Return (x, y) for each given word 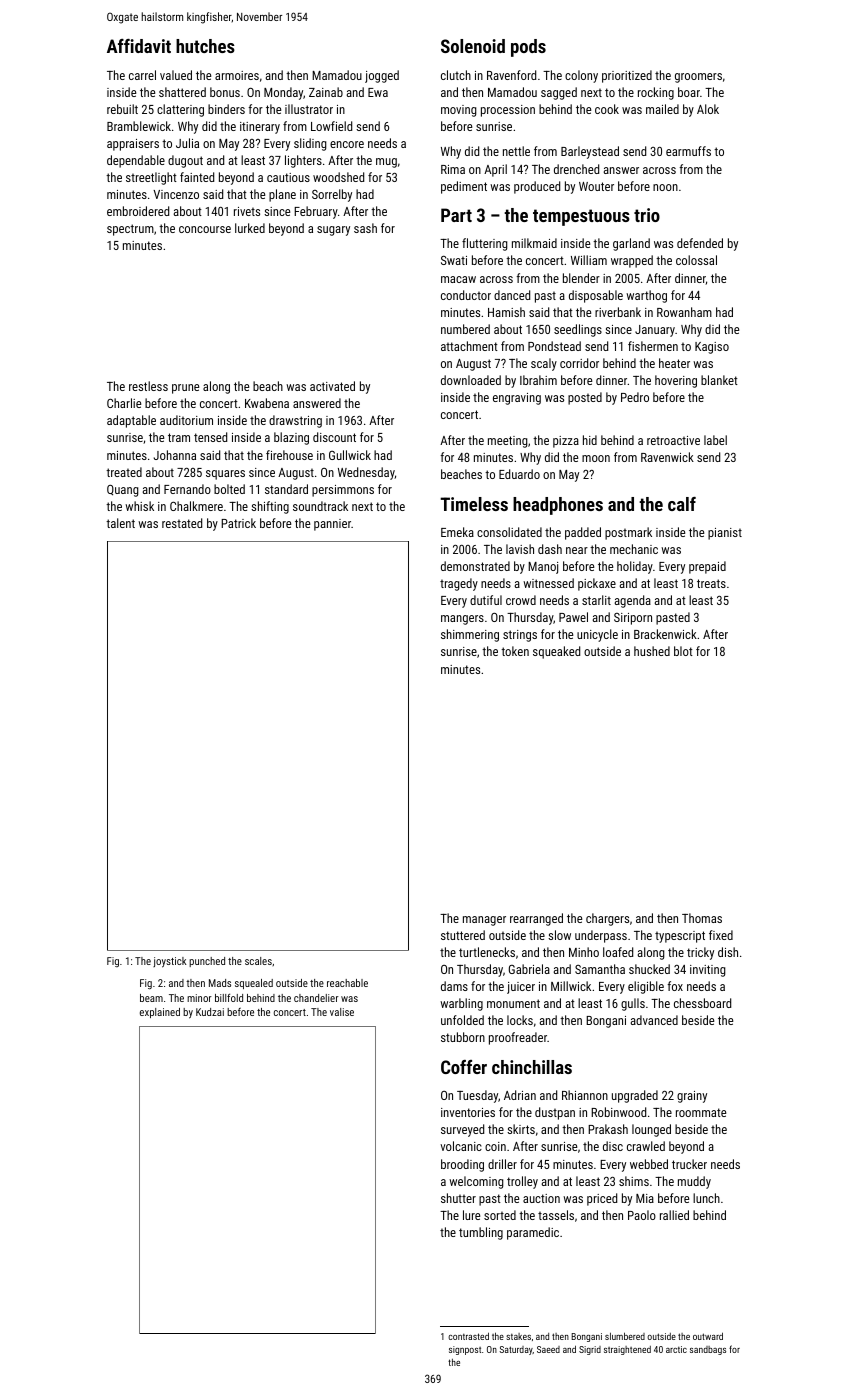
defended (700, 243)
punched (207, 962)
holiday (635, 567)
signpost (465, 1350)
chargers (607, 919)
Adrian (520, 1095)
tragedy (459, 584)
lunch (706, 1198)
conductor (466, 295)
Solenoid (473, 46)
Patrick (238, 523)
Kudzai (210, 1012)
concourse (205, 229)
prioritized (627, 76)
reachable (347, 983)
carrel (142, 75)
